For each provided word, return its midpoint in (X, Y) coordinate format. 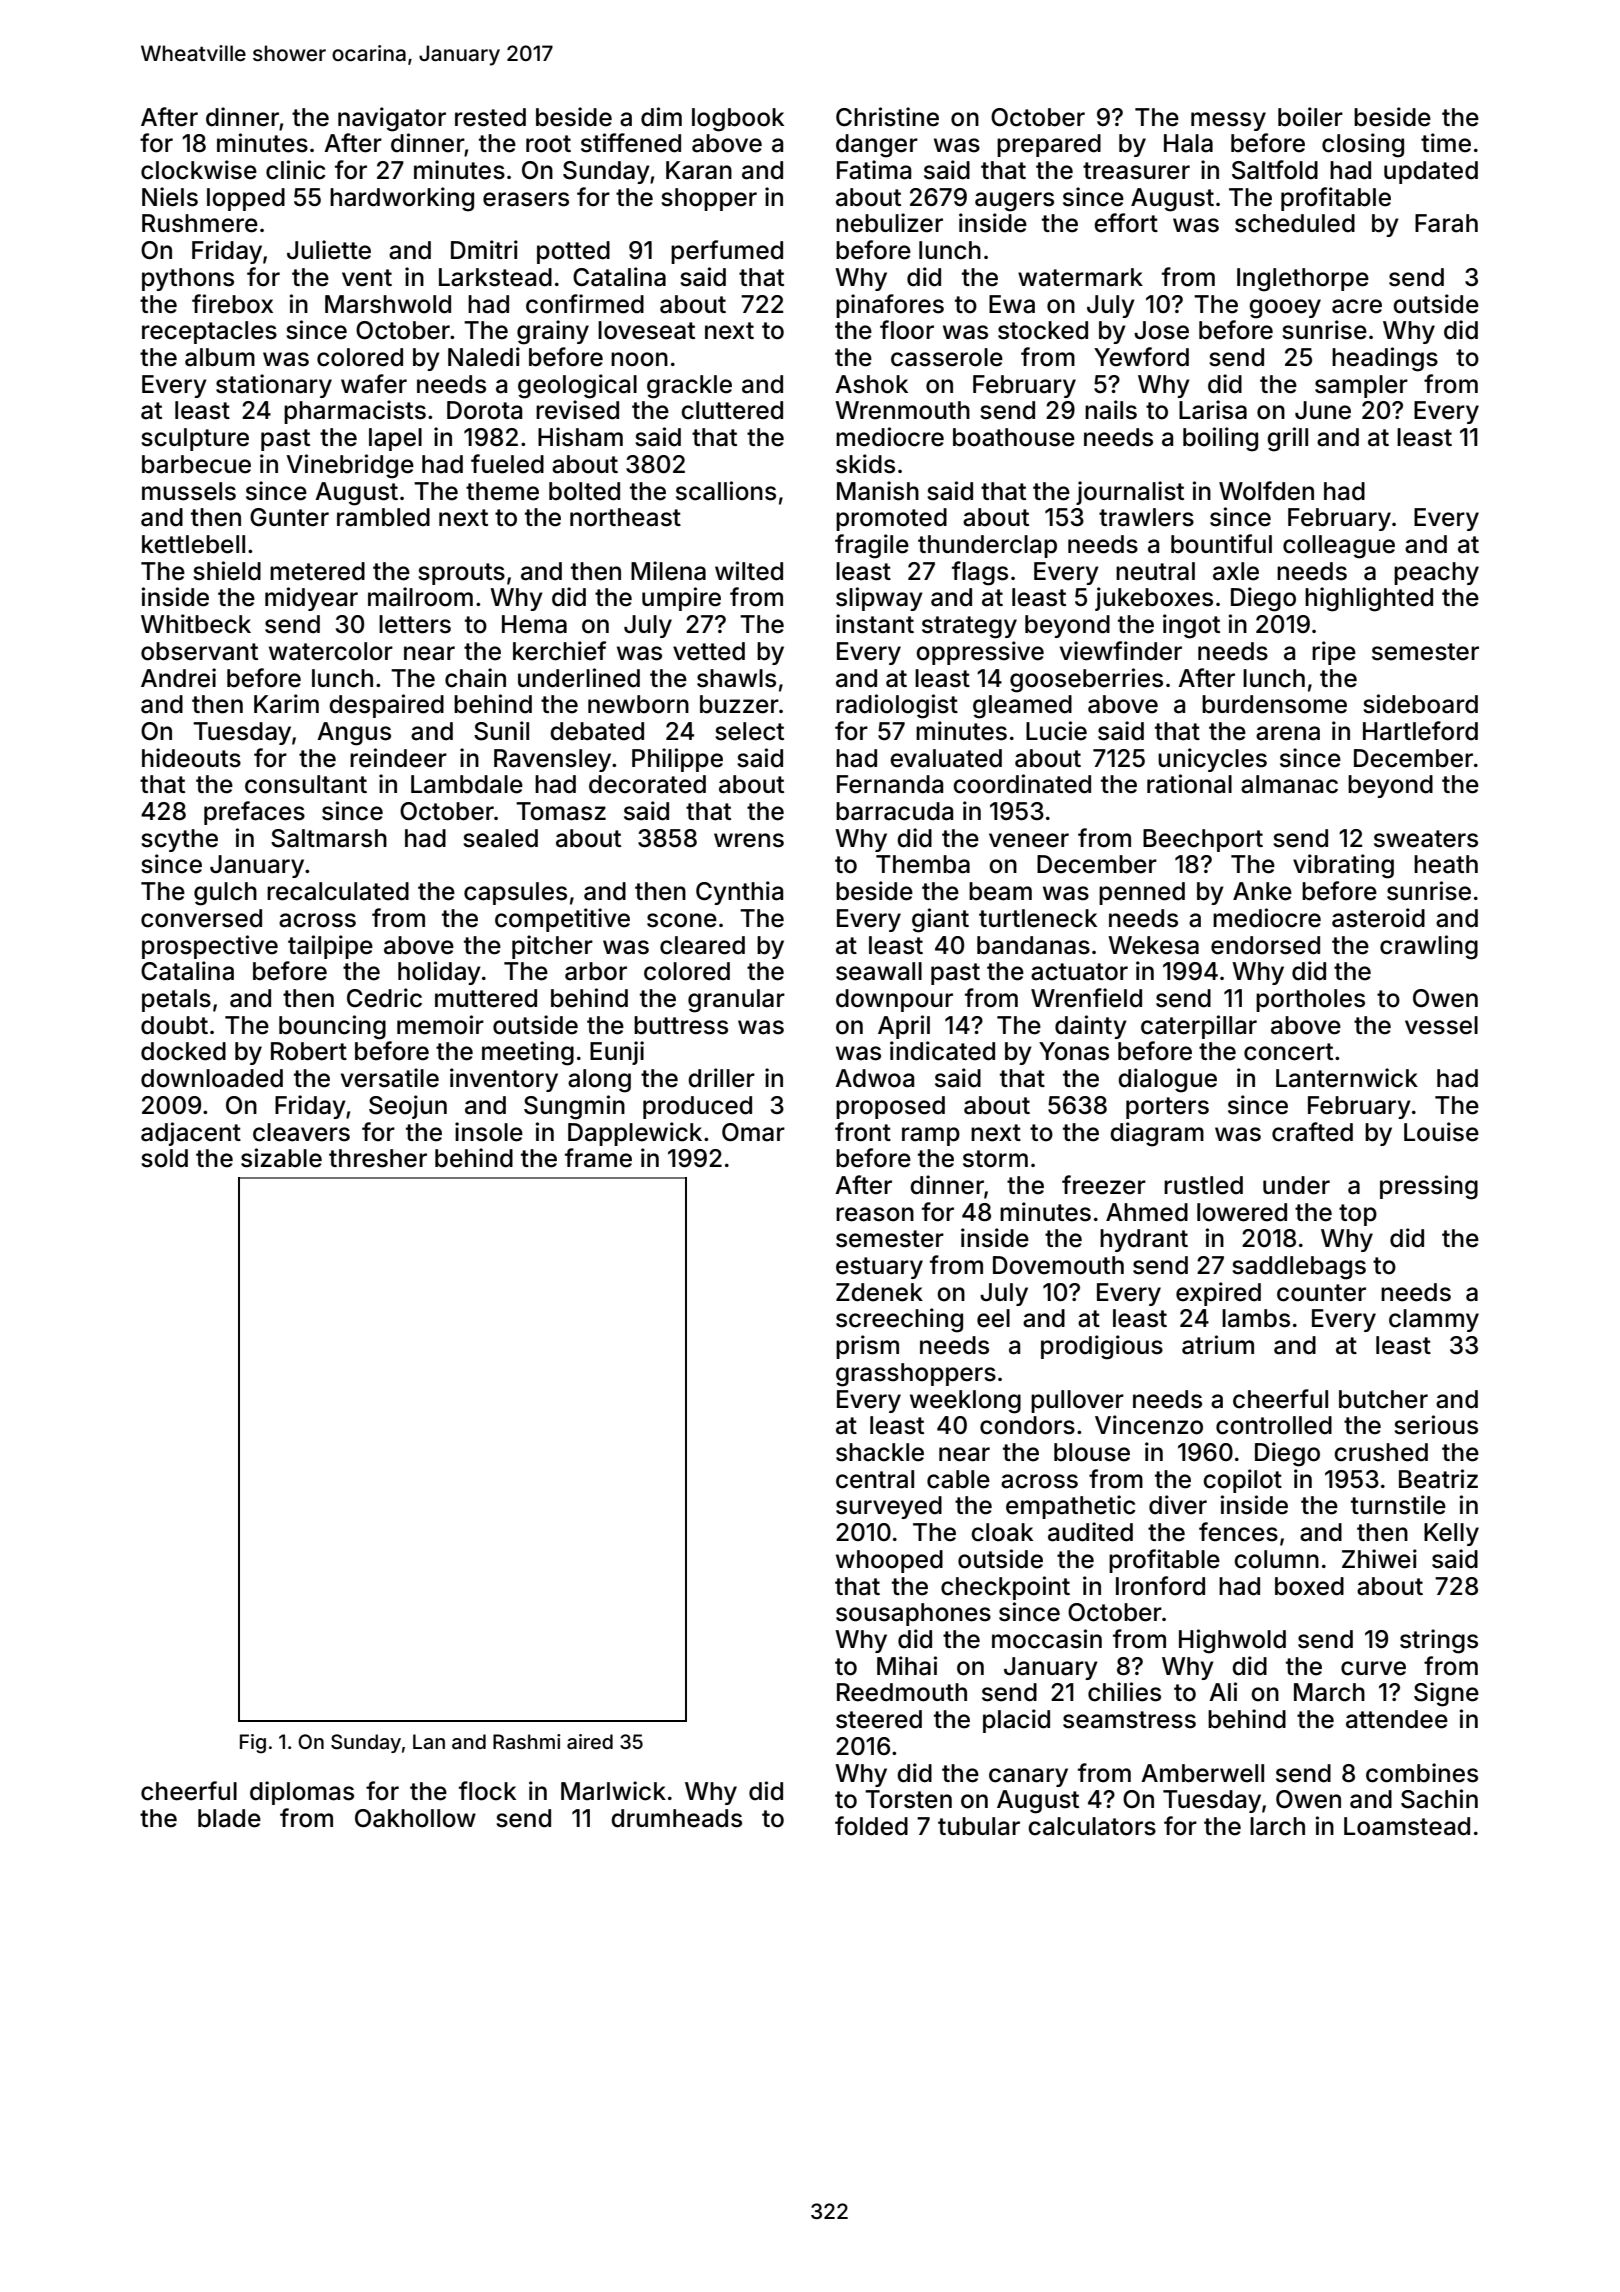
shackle (880, 1452)
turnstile (1398, 1505)
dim (661, 117)
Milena (668, 571)
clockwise (199, 170)
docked (183, 1051)
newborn (638, 704)
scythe (179, 840)
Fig (253, 1744)
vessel (1441, 1025)
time (1446, 143)
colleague (1339, 547)
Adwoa (874, 1078)
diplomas (302, 1793)
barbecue (196, 464)
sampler (1361, 386)
